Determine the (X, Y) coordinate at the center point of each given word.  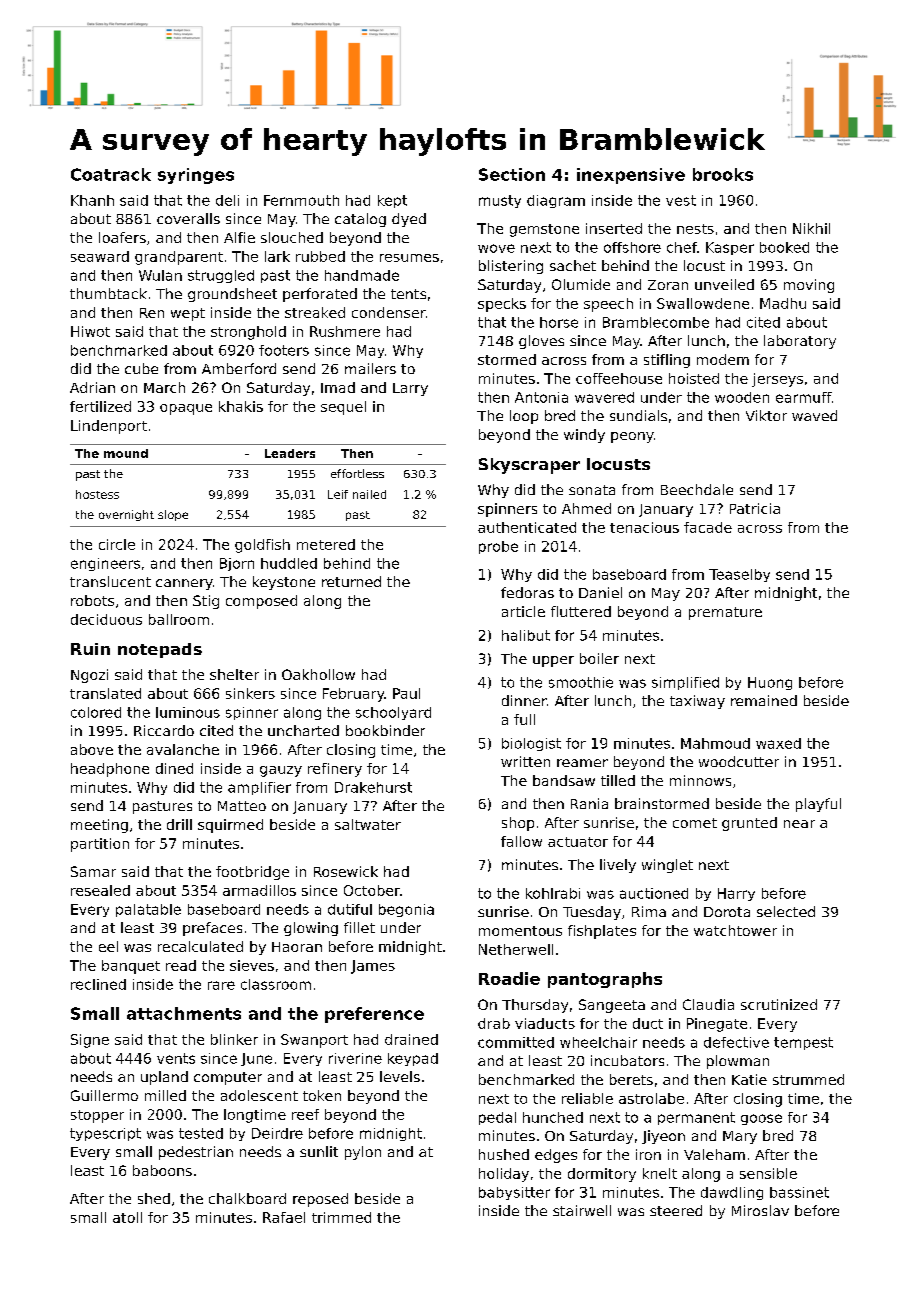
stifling (667, 361)
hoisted (694, 378)
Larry (410, 389)
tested (201, 1133)
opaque (186, 409)
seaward (100, 256)
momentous (520, 931)
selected (786, 911)
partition (100, 845)
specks (502, 305)
